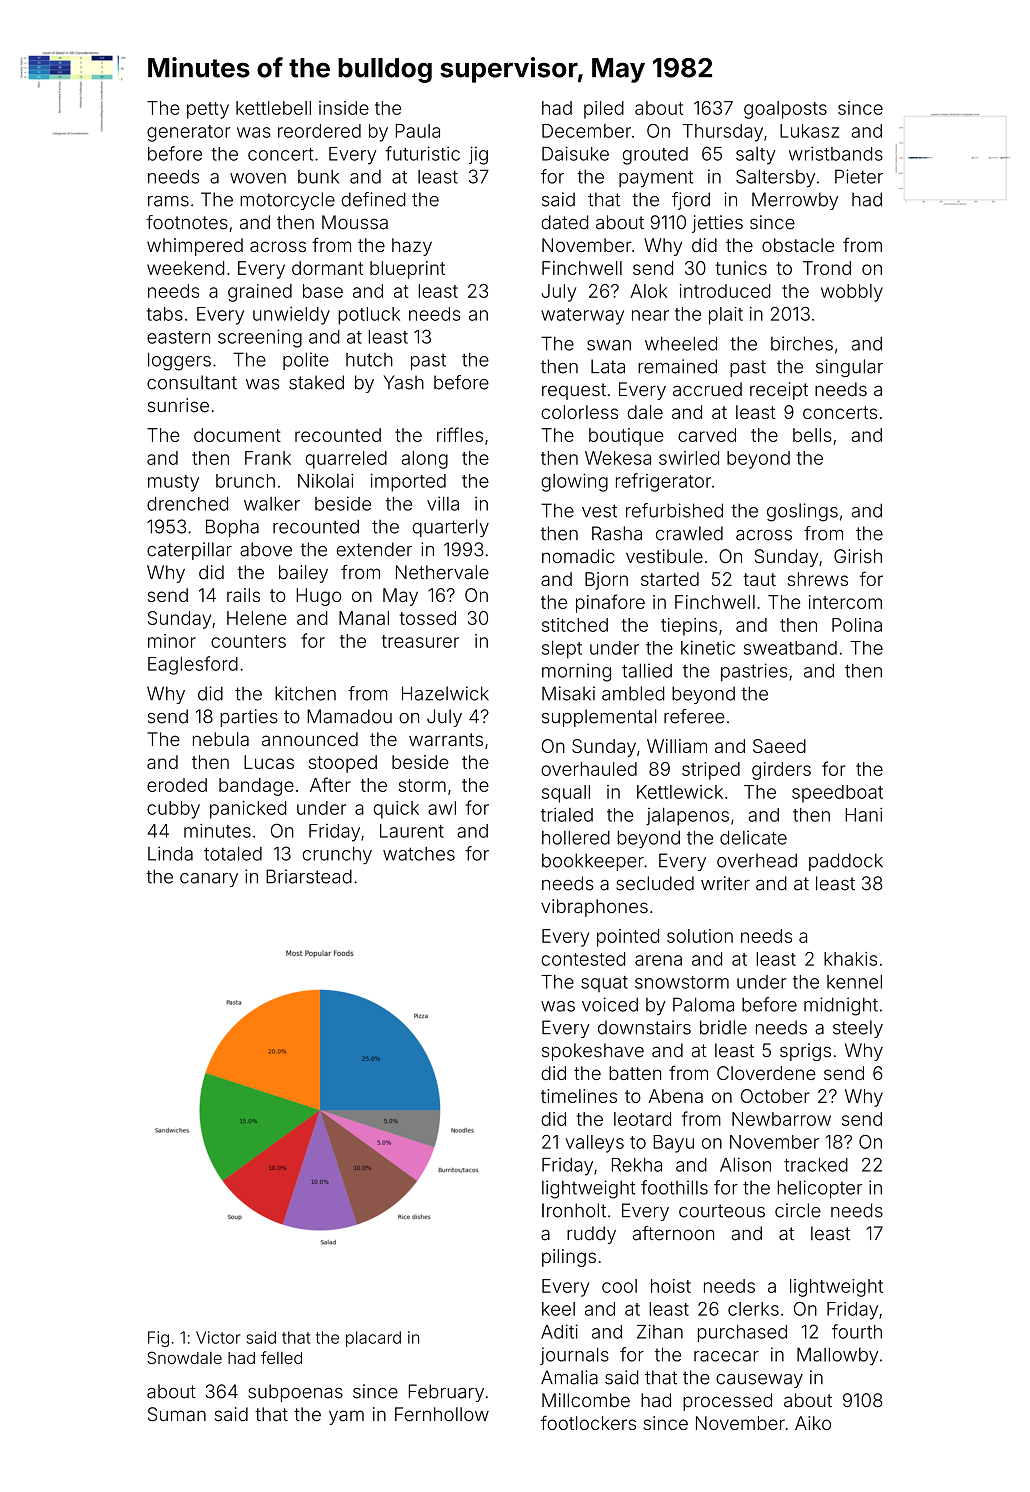 The height and width of the screenshot is (1492, 1030). Describe the element at coordinates (795, 201) in the screenshot. I see `Merrowby` at that location.
